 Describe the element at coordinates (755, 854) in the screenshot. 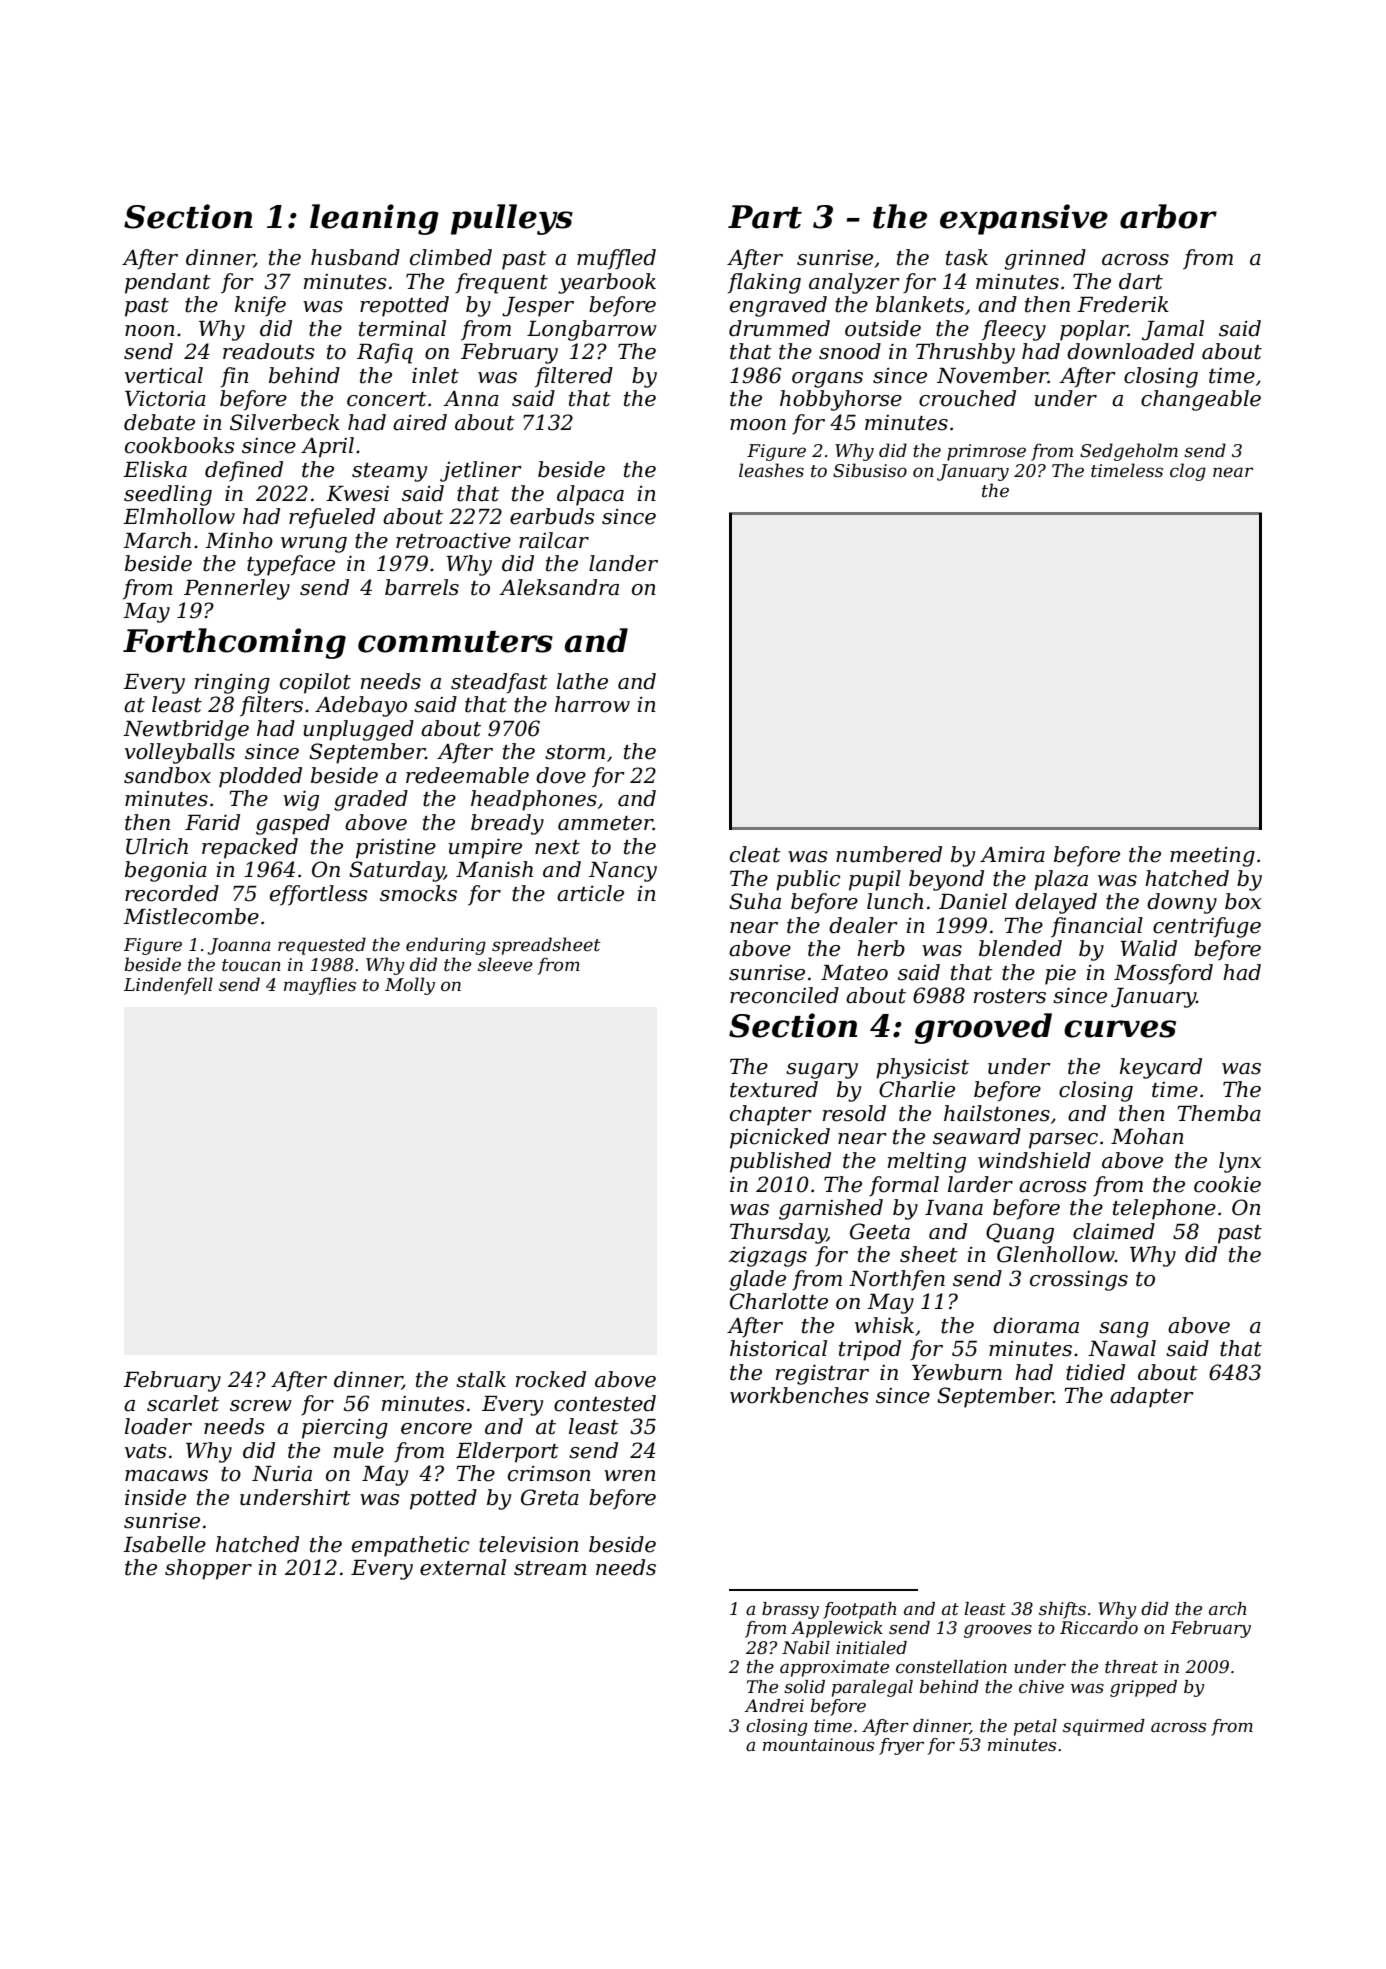

I see `cleat` at that location.
